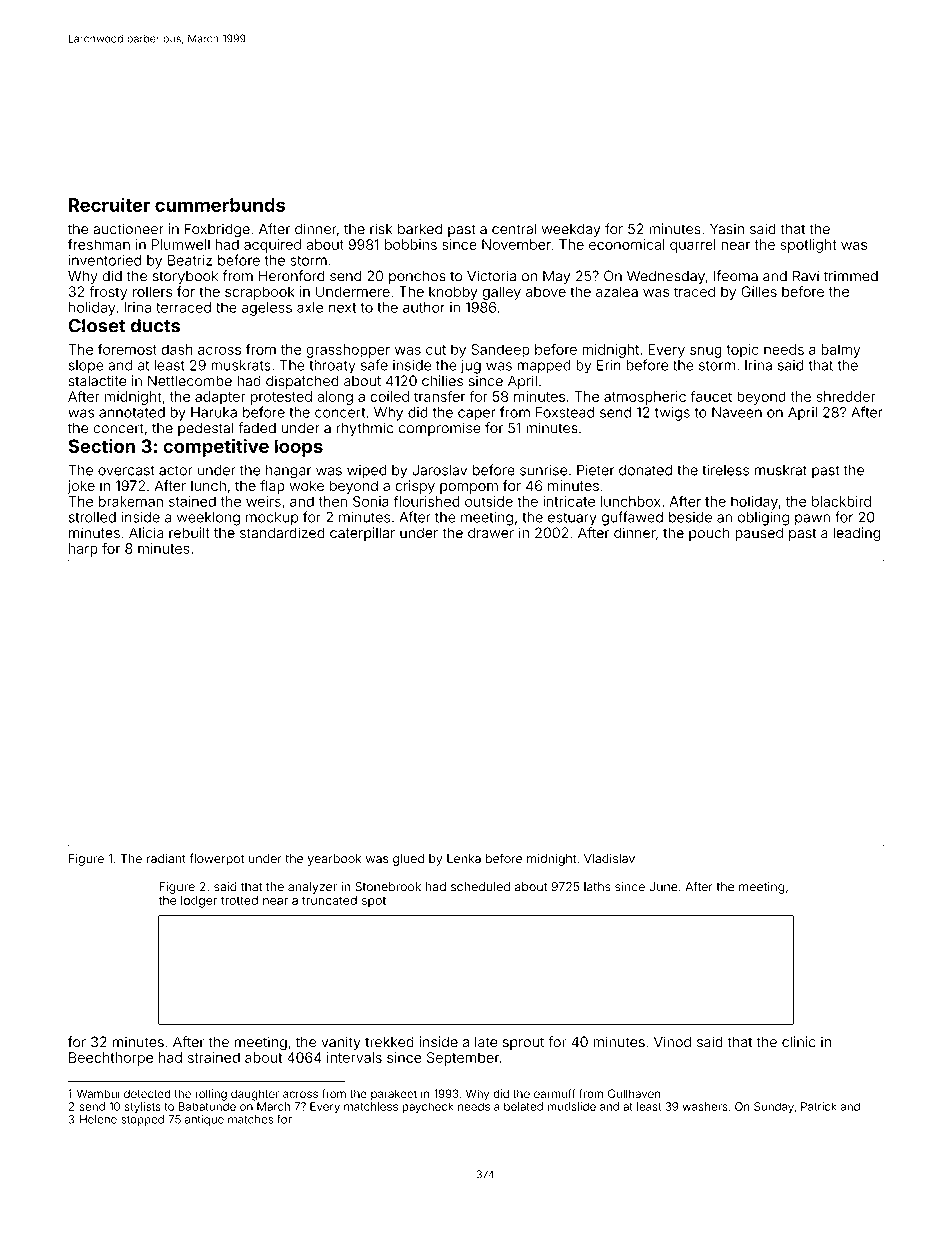  What do you see at coordinates (365, 429) in the page?
I see `rhythmic` at bounding box center [365, 429].
